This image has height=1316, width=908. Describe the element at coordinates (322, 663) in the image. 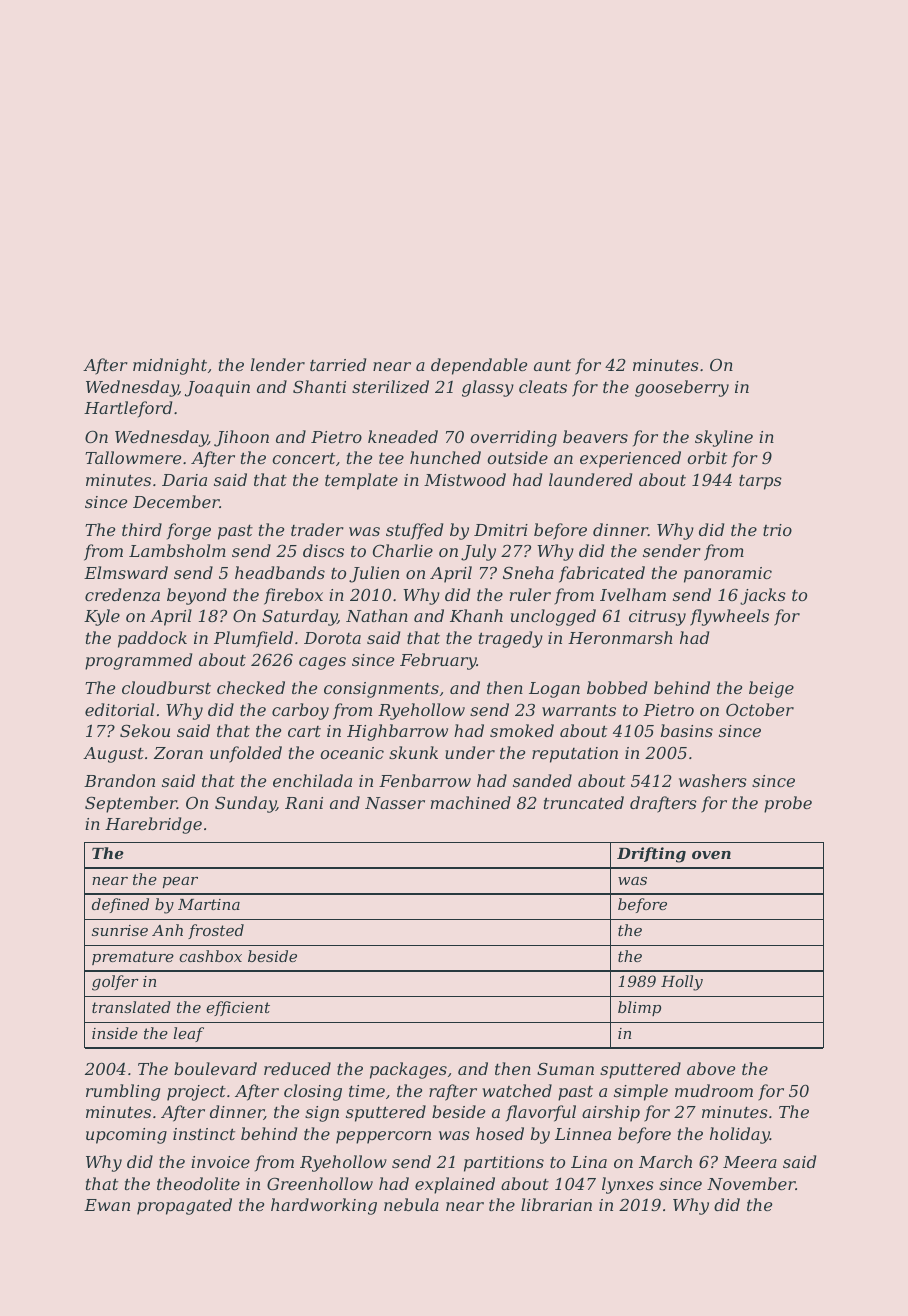

I see `cages` at that location.
